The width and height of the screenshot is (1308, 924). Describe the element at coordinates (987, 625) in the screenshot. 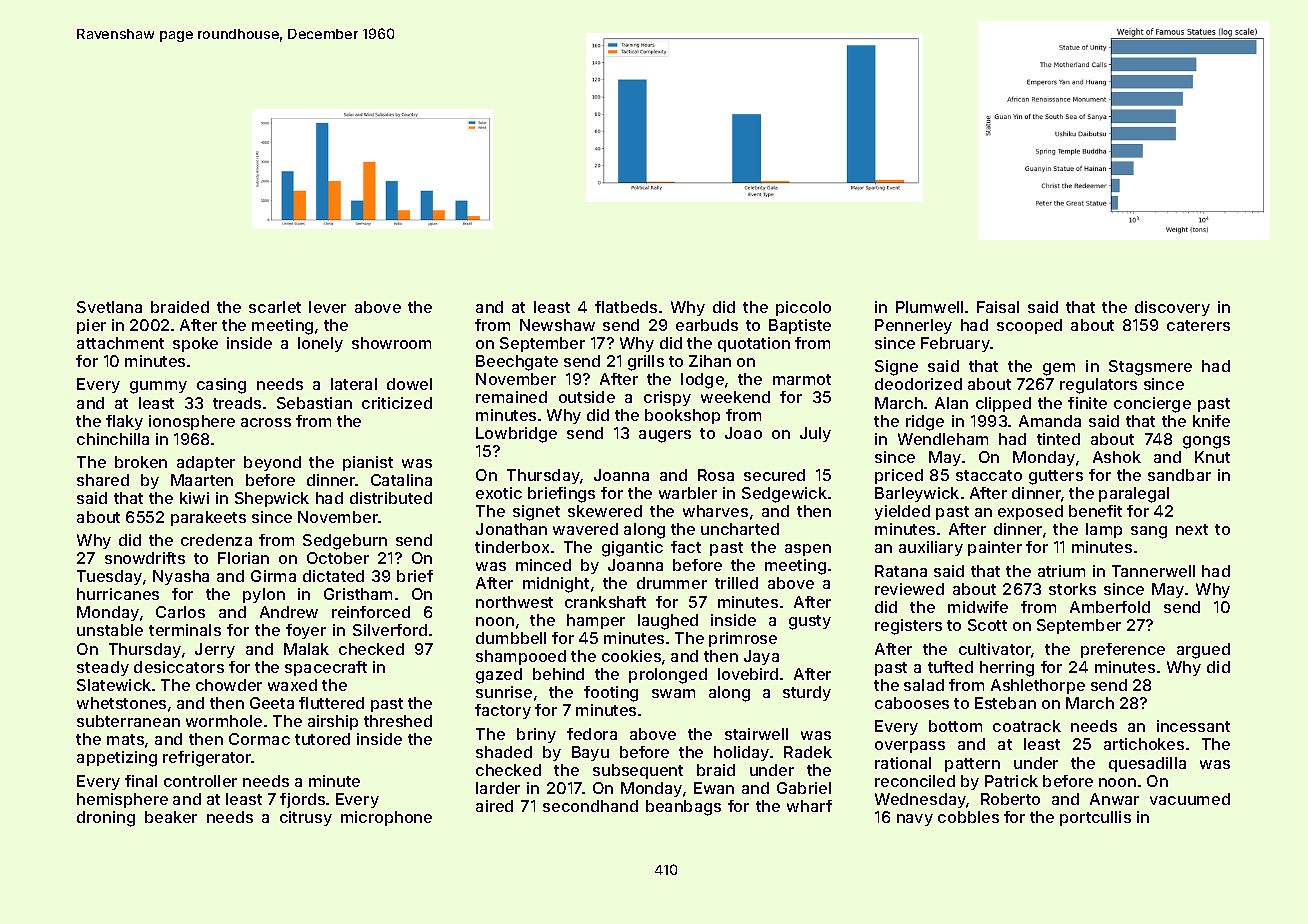

I see `Scott` at that location.
